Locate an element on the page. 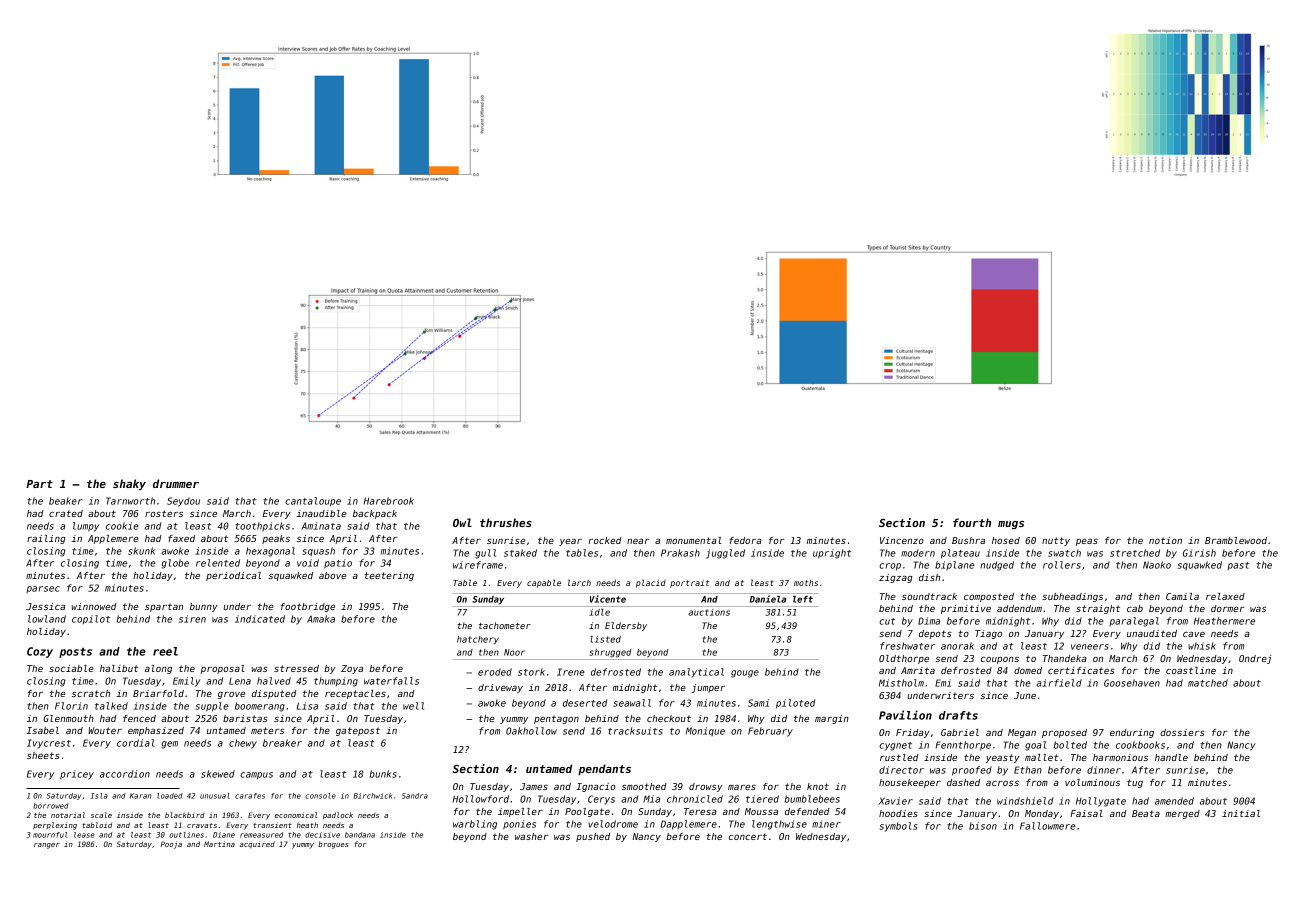 This page has height=924, width=1308. concert is located at coordinates (748, 836).
